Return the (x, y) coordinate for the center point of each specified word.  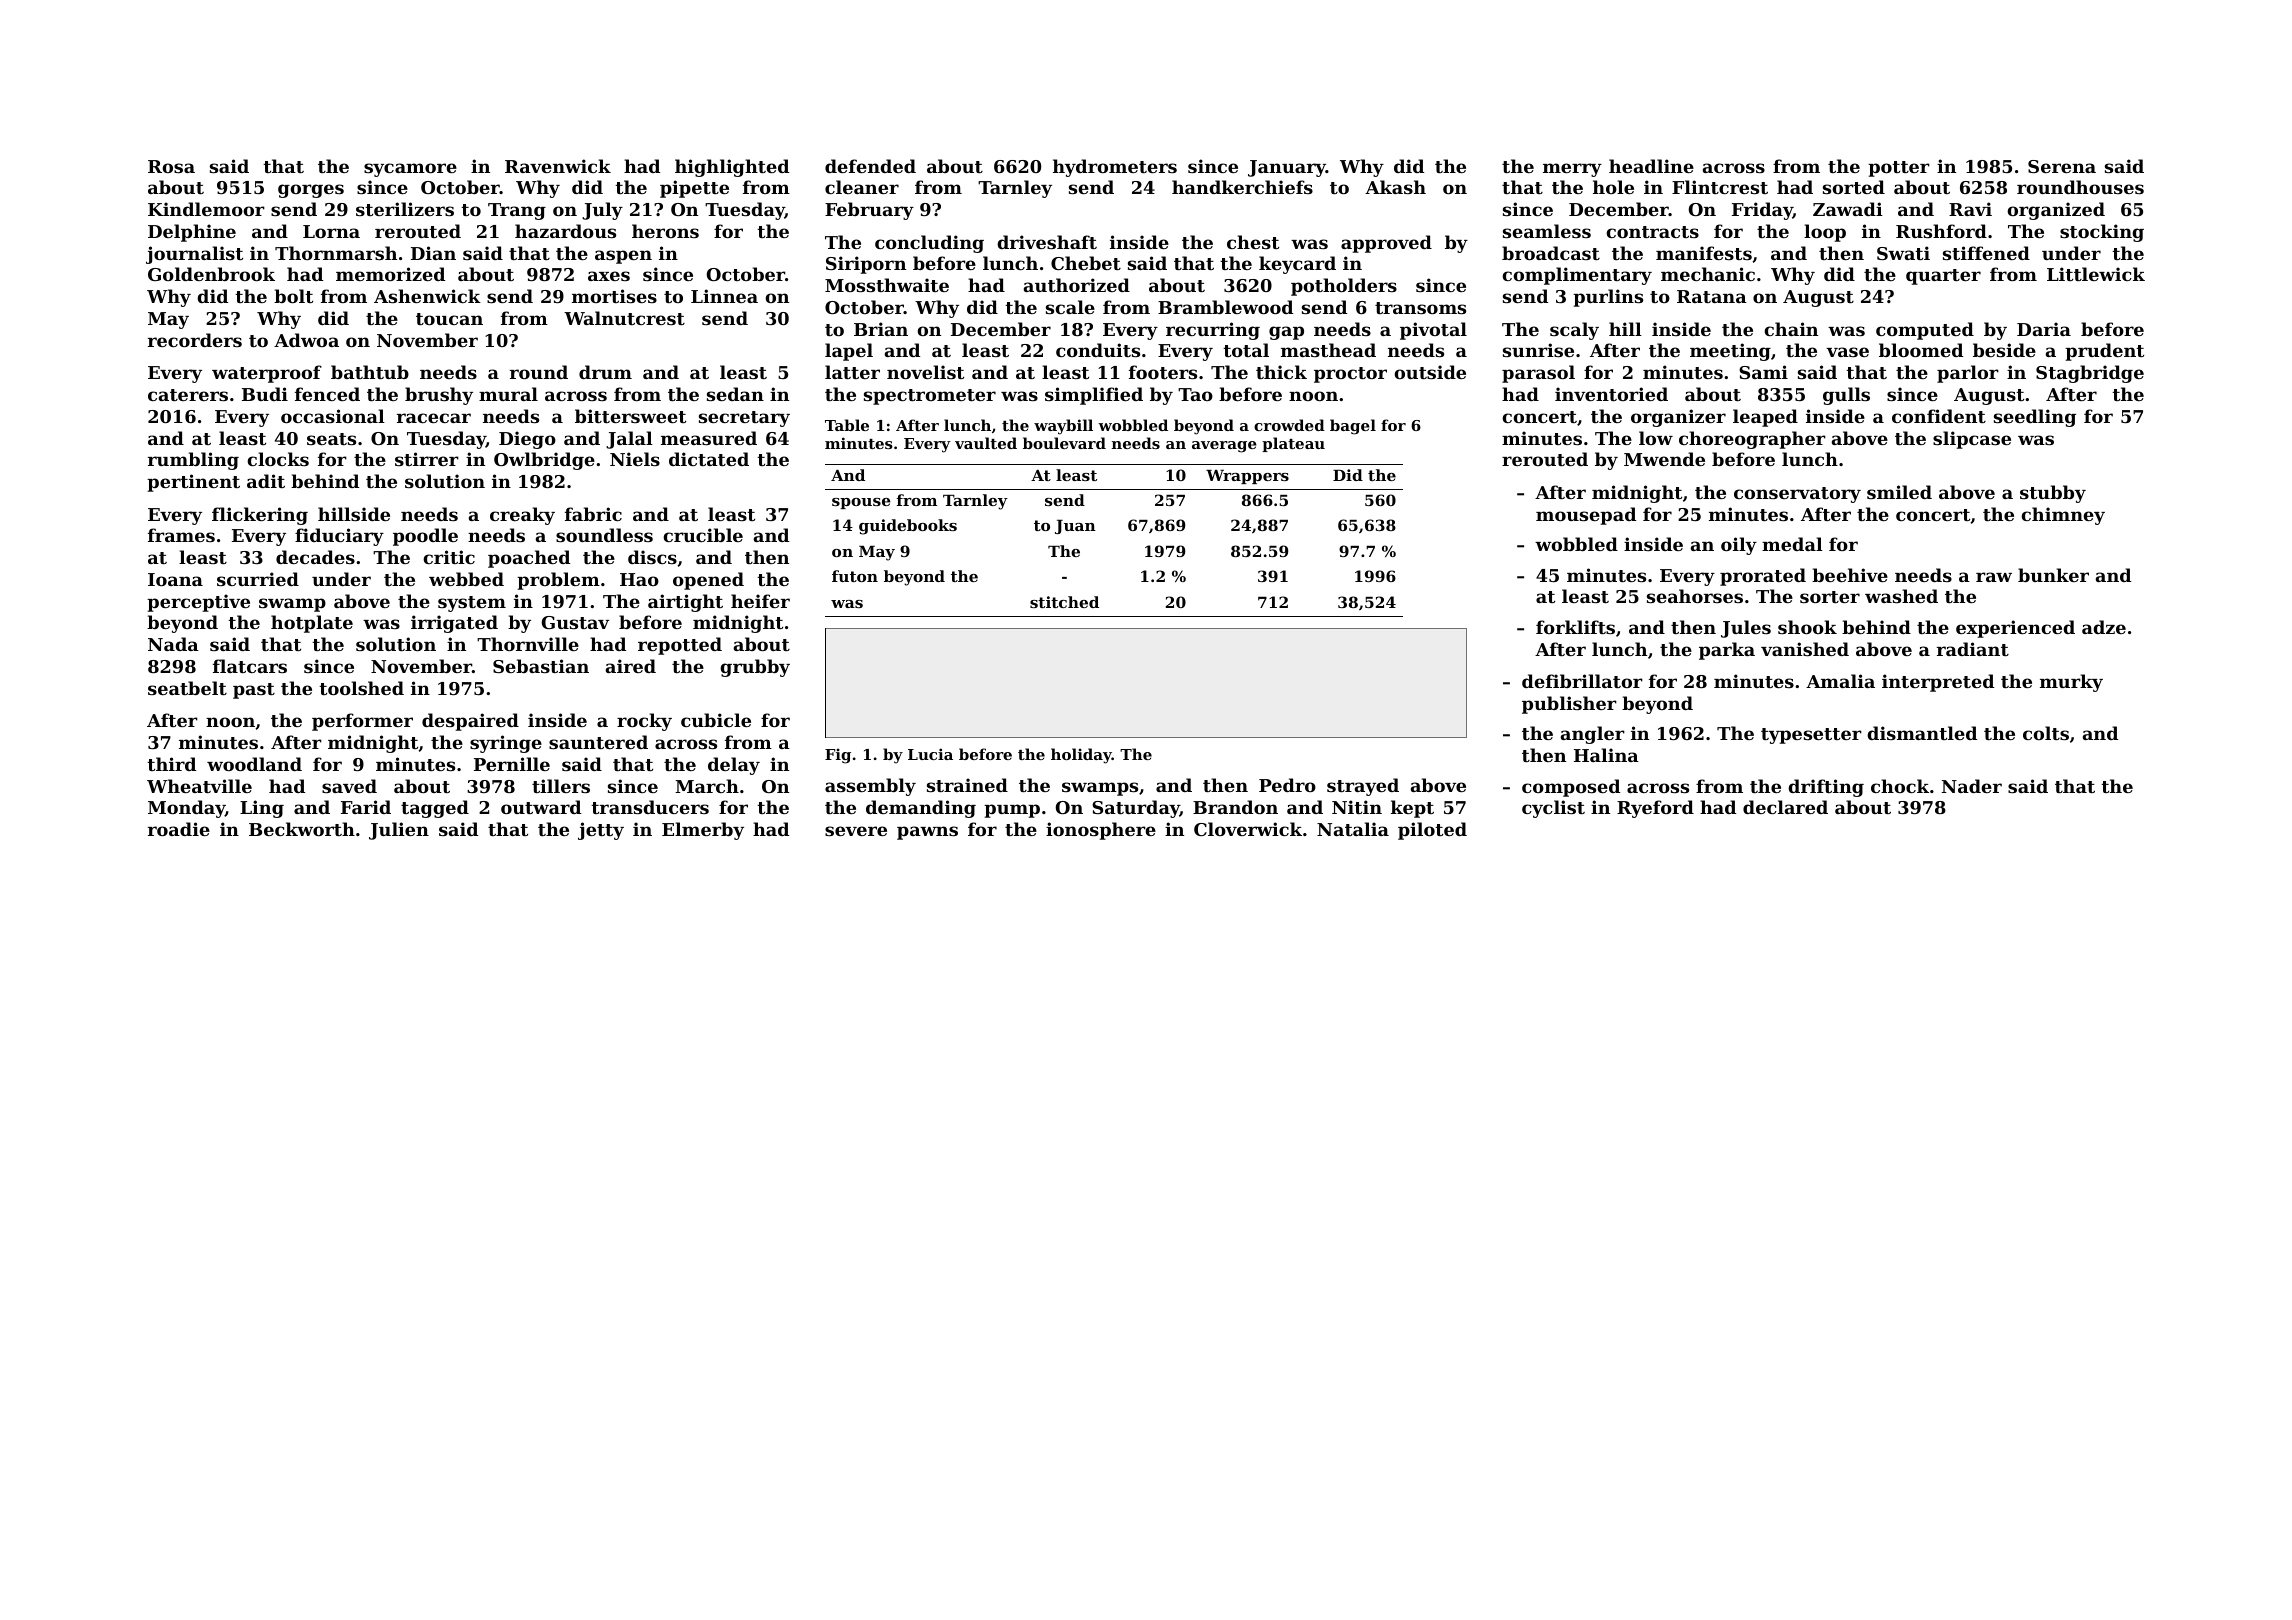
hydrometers (1115, 168)
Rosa (171, 166)
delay (734, 766)
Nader (1972, 786)
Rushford (1941, 231)
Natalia (1353, 829)
